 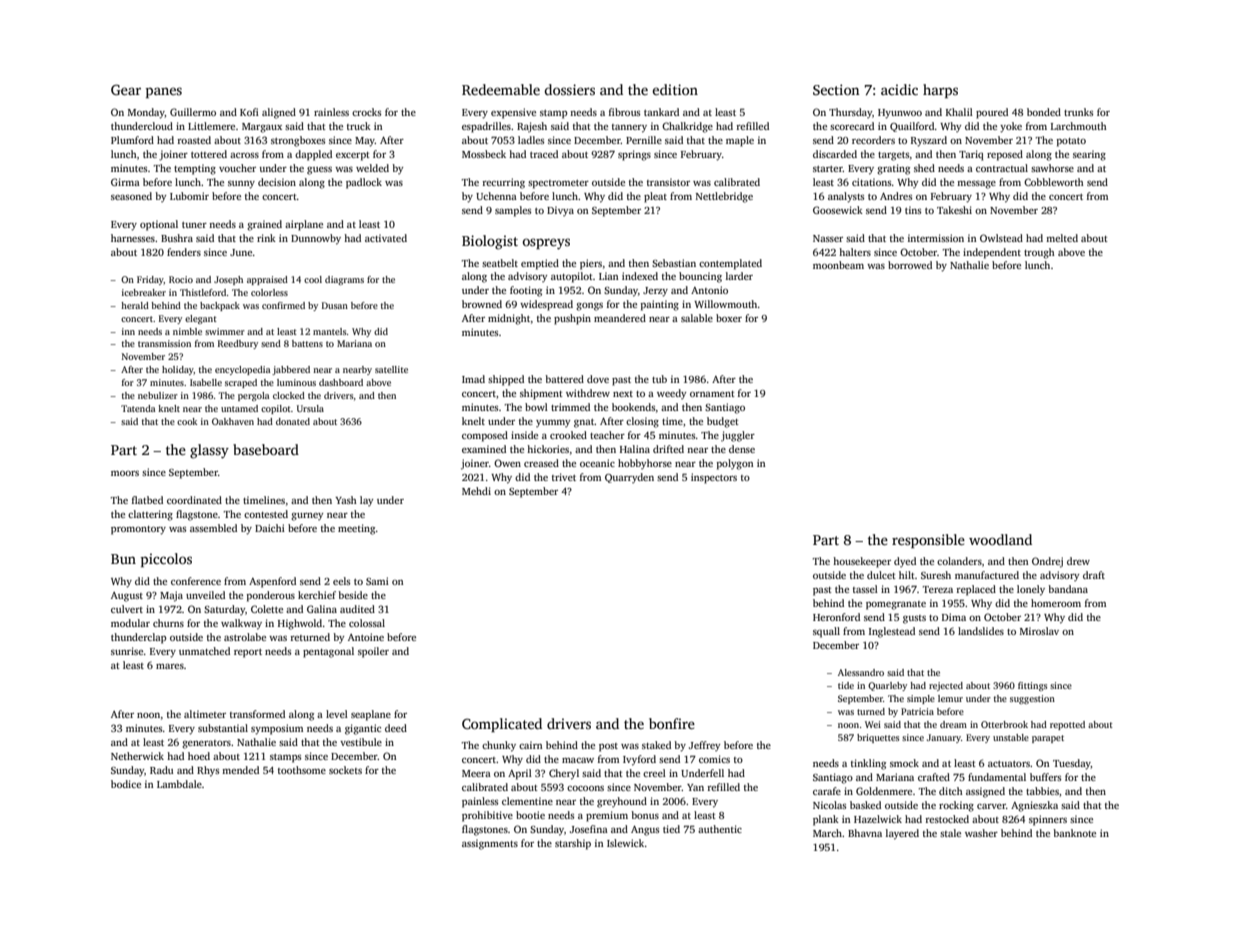 I want to click on Lambdale, so click(x=179, y=784).
